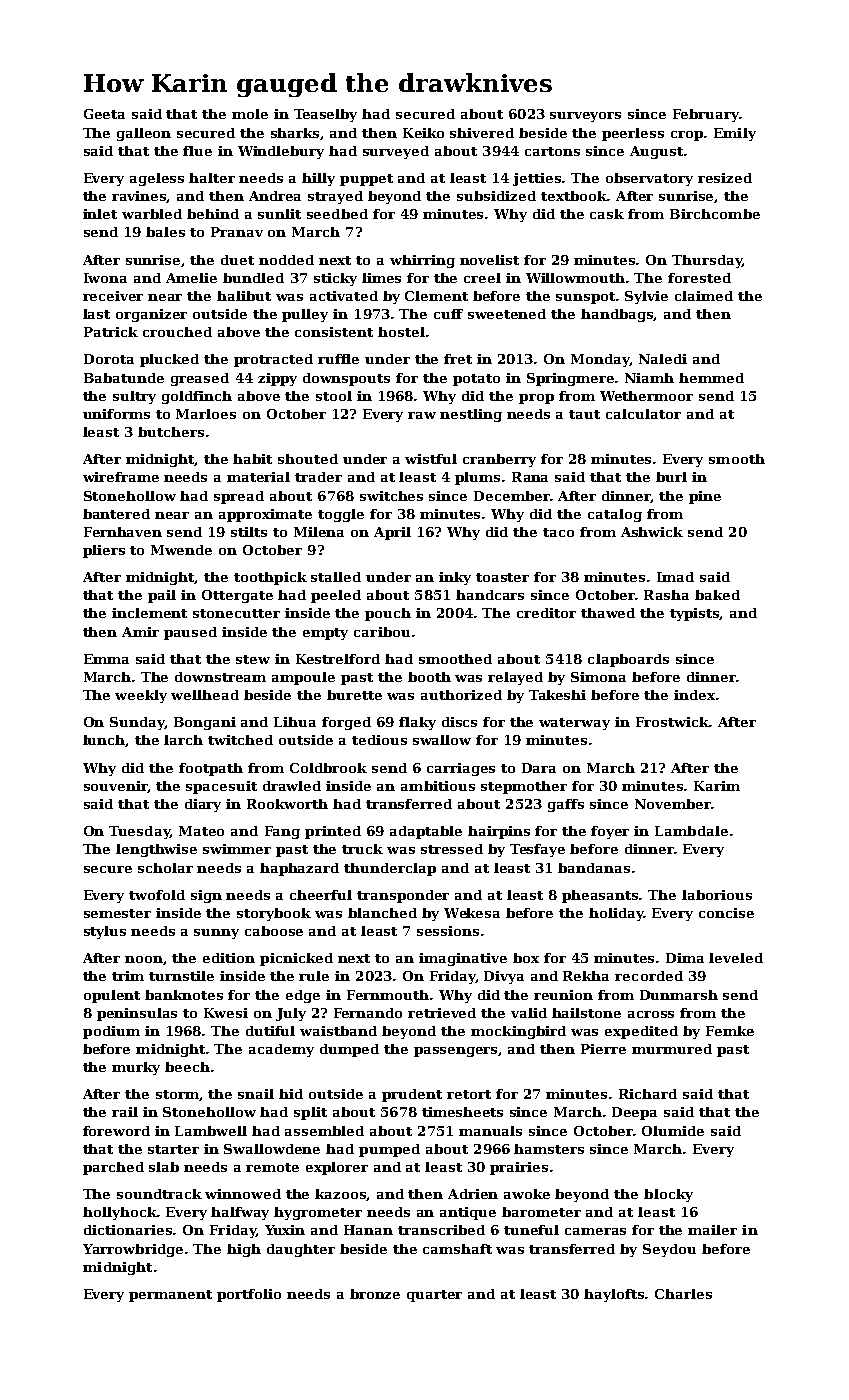 The width and height of the screenshot is (849, 1400). I want to click on quarter, so click(434, 1296).
